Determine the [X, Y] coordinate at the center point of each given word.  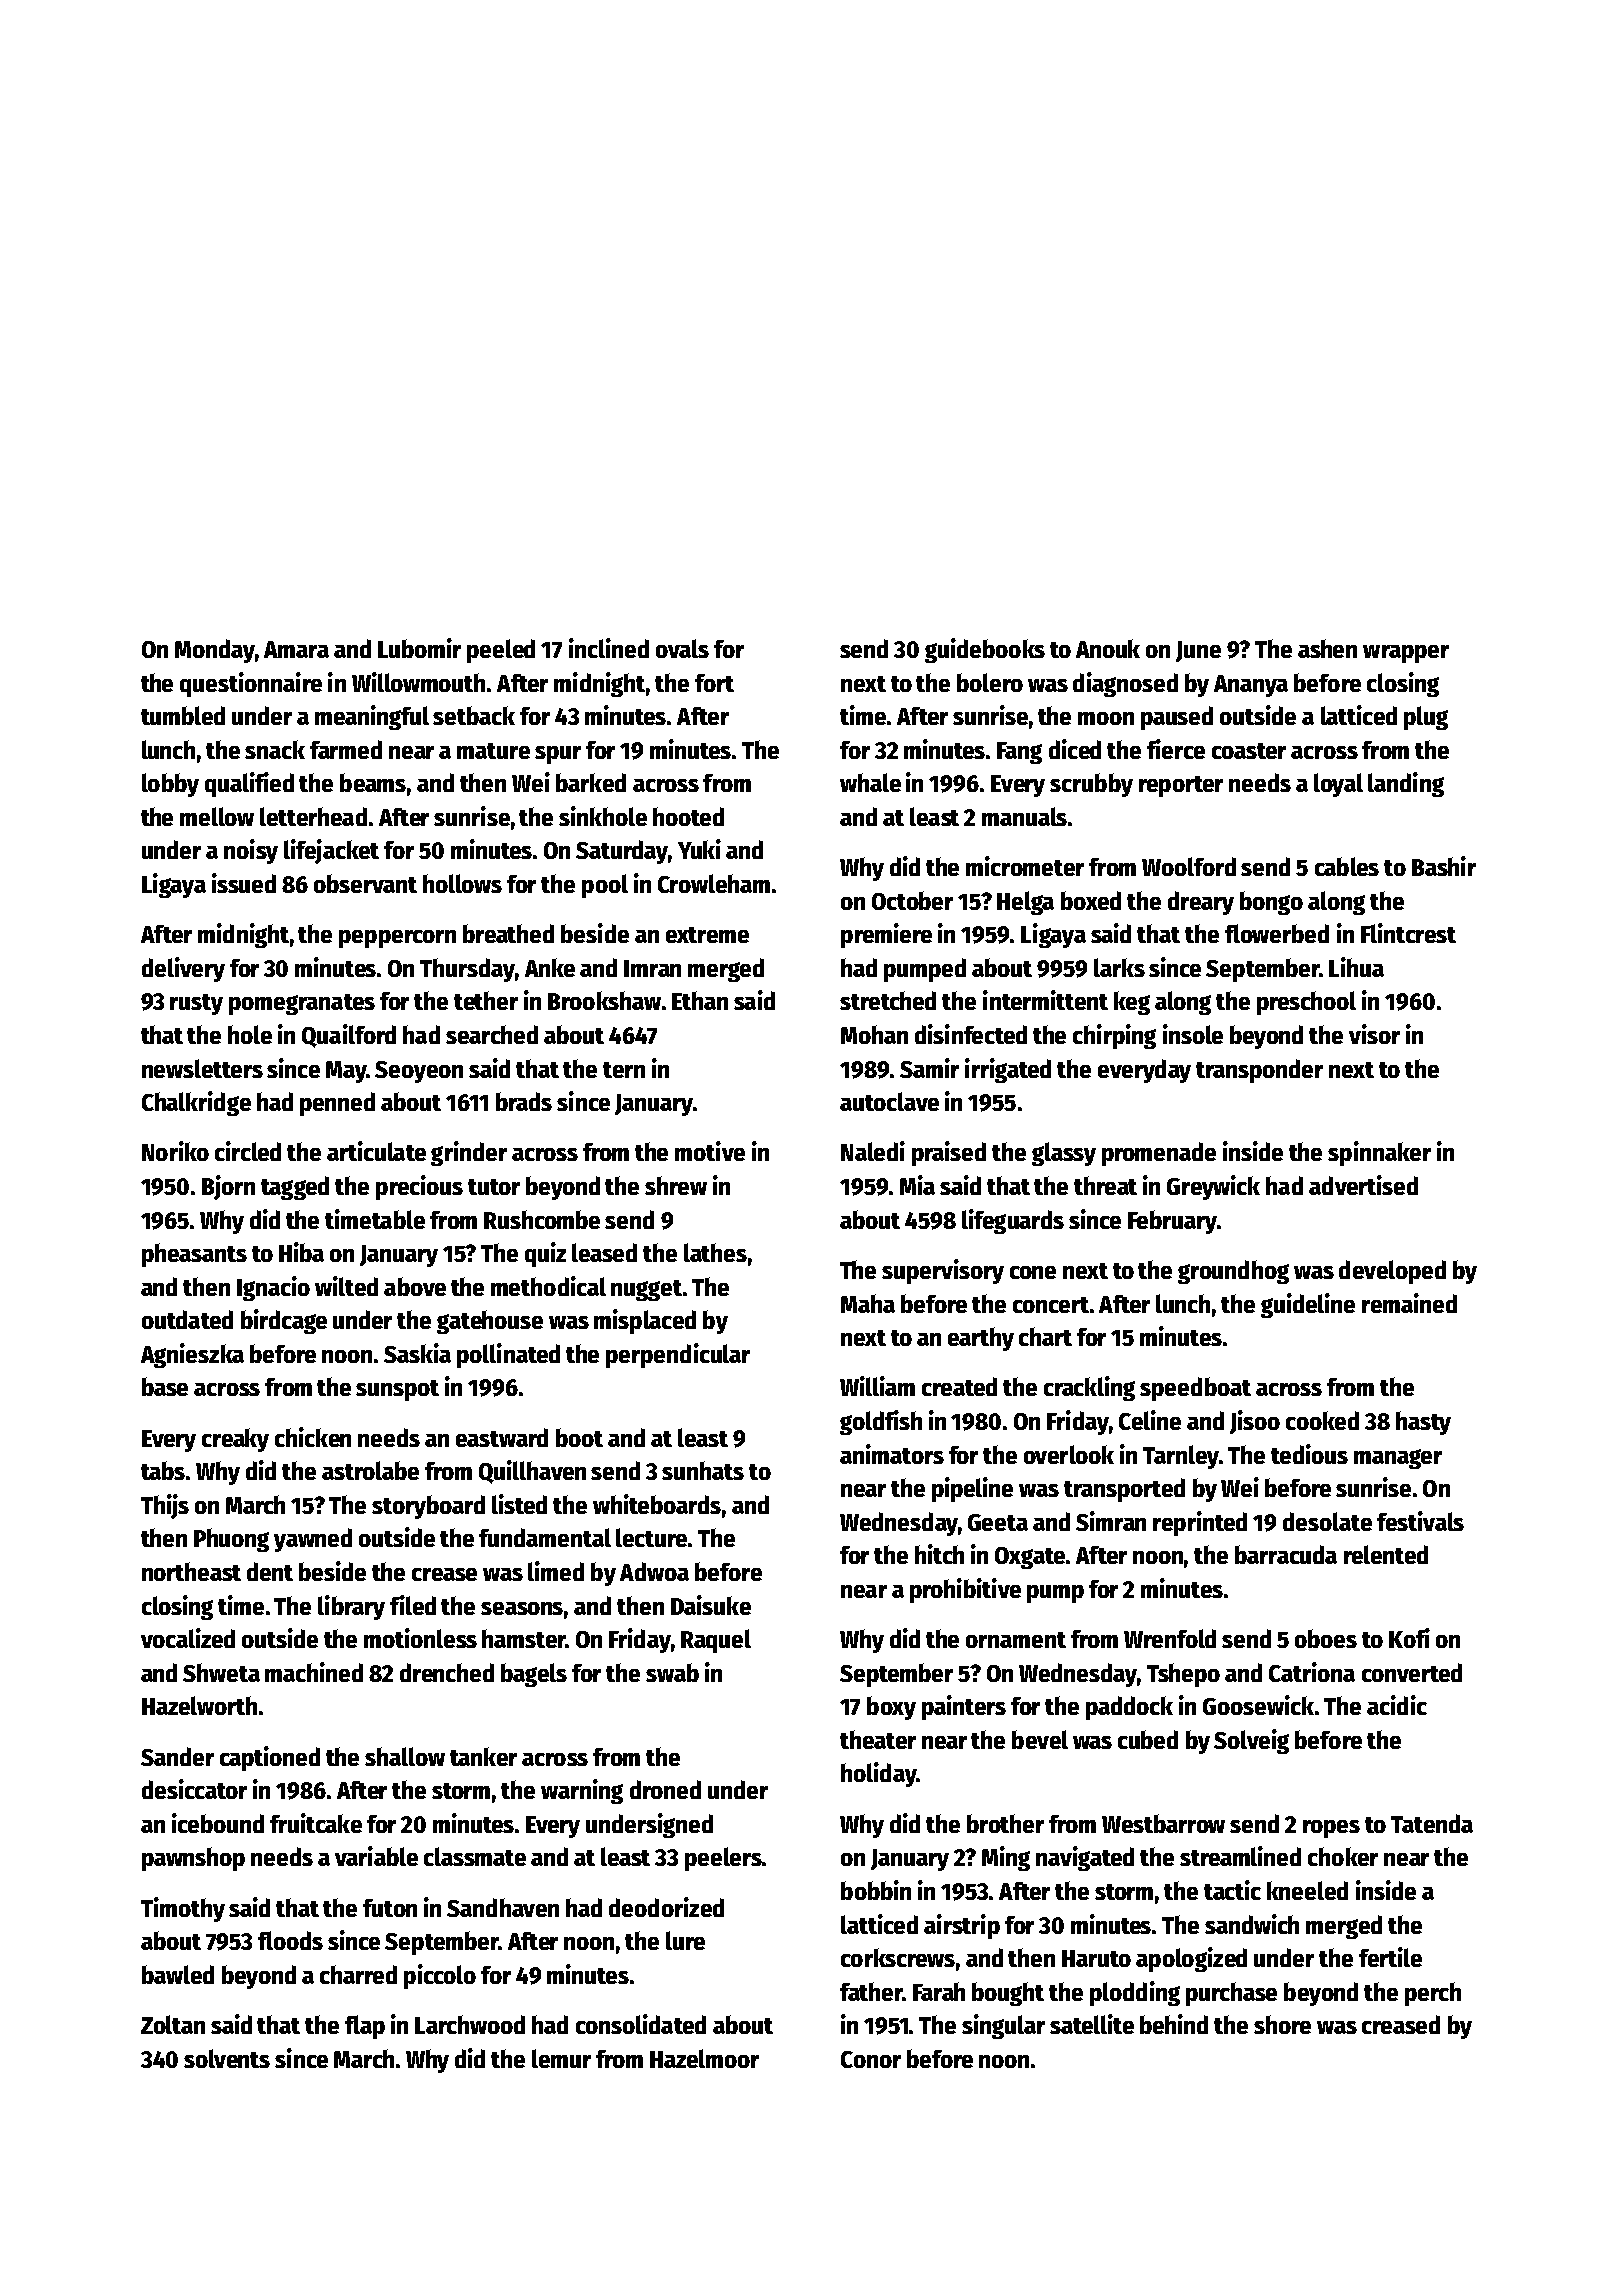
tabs [163, 1470]
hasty [1423, 1423]
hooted [688, 816]
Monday [215, 651]
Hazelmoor [704, 2058]
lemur [561, 2058]
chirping [1114, 1036]
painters [964, 1707]
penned [337, 1104]
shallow [405, 1756]
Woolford [1189, 866]
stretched [888, 1000]
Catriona [1312, 1672]
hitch [939, 1554]
